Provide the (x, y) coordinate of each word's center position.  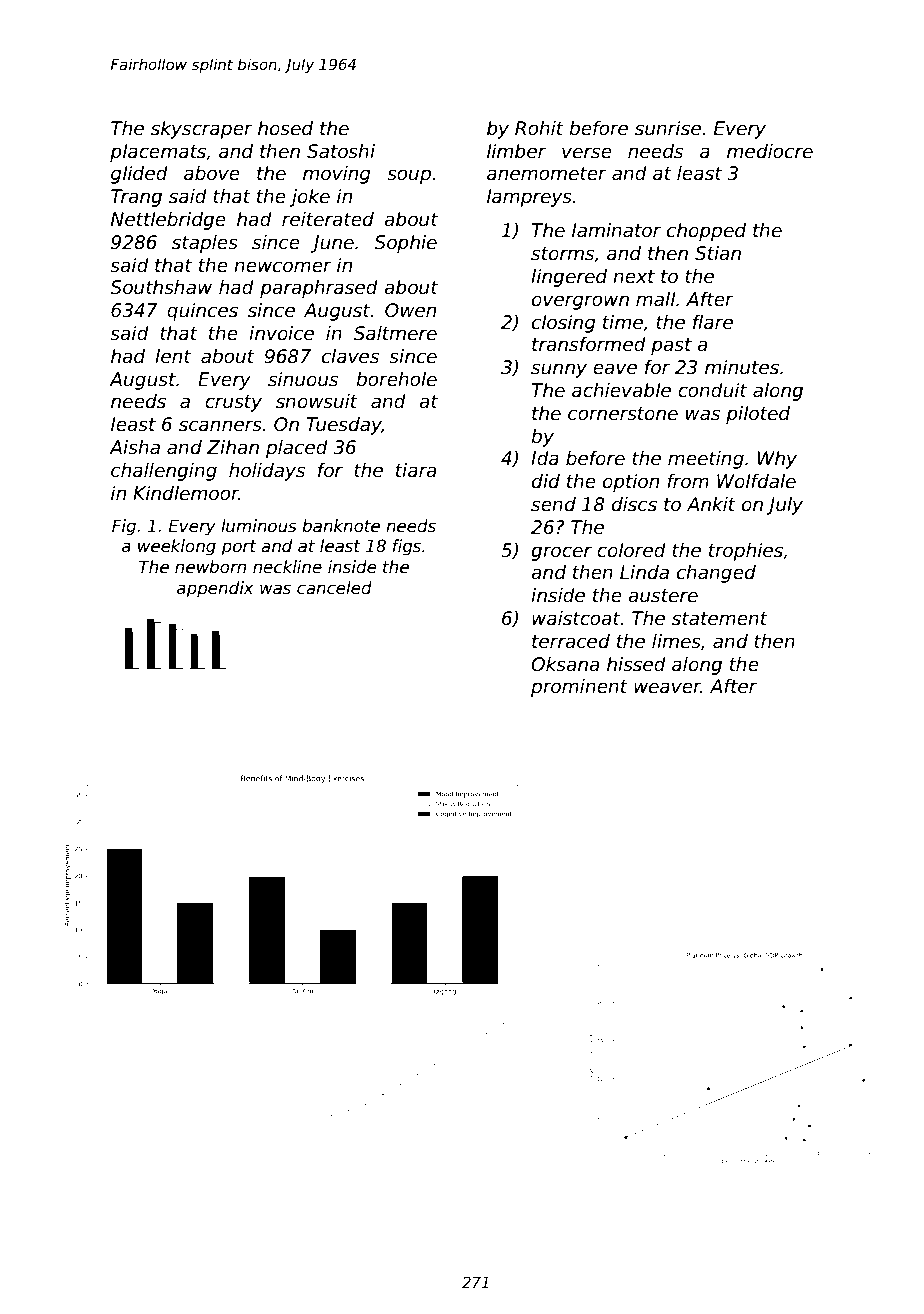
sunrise (668, 128)
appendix (215, 589)
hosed (285, 128)
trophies (746, 552)
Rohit (539, 128)
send (553, 504)
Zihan (233, 447)
